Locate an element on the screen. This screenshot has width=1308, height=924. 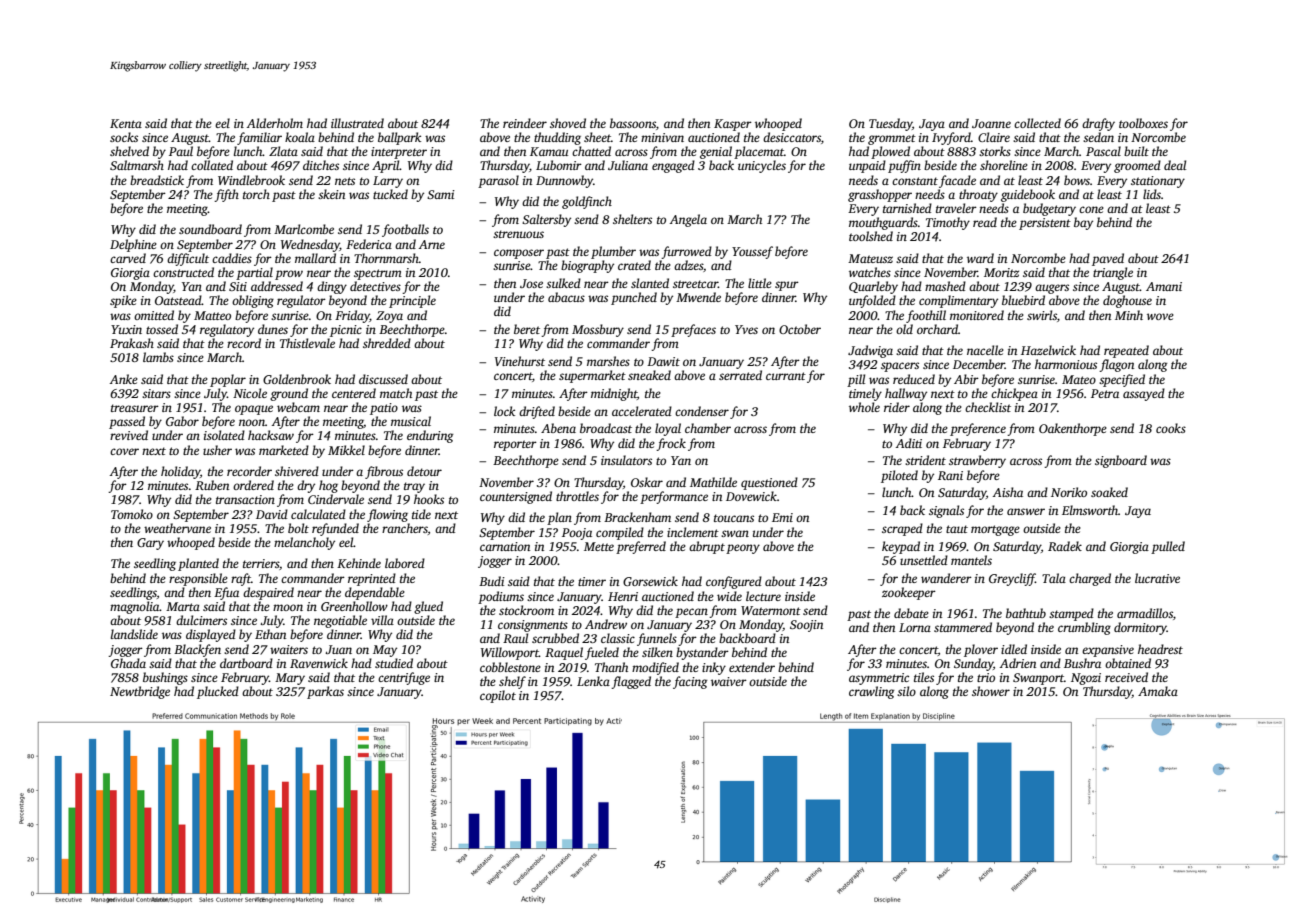
Kehinde is located at coordinates (359, 563).
